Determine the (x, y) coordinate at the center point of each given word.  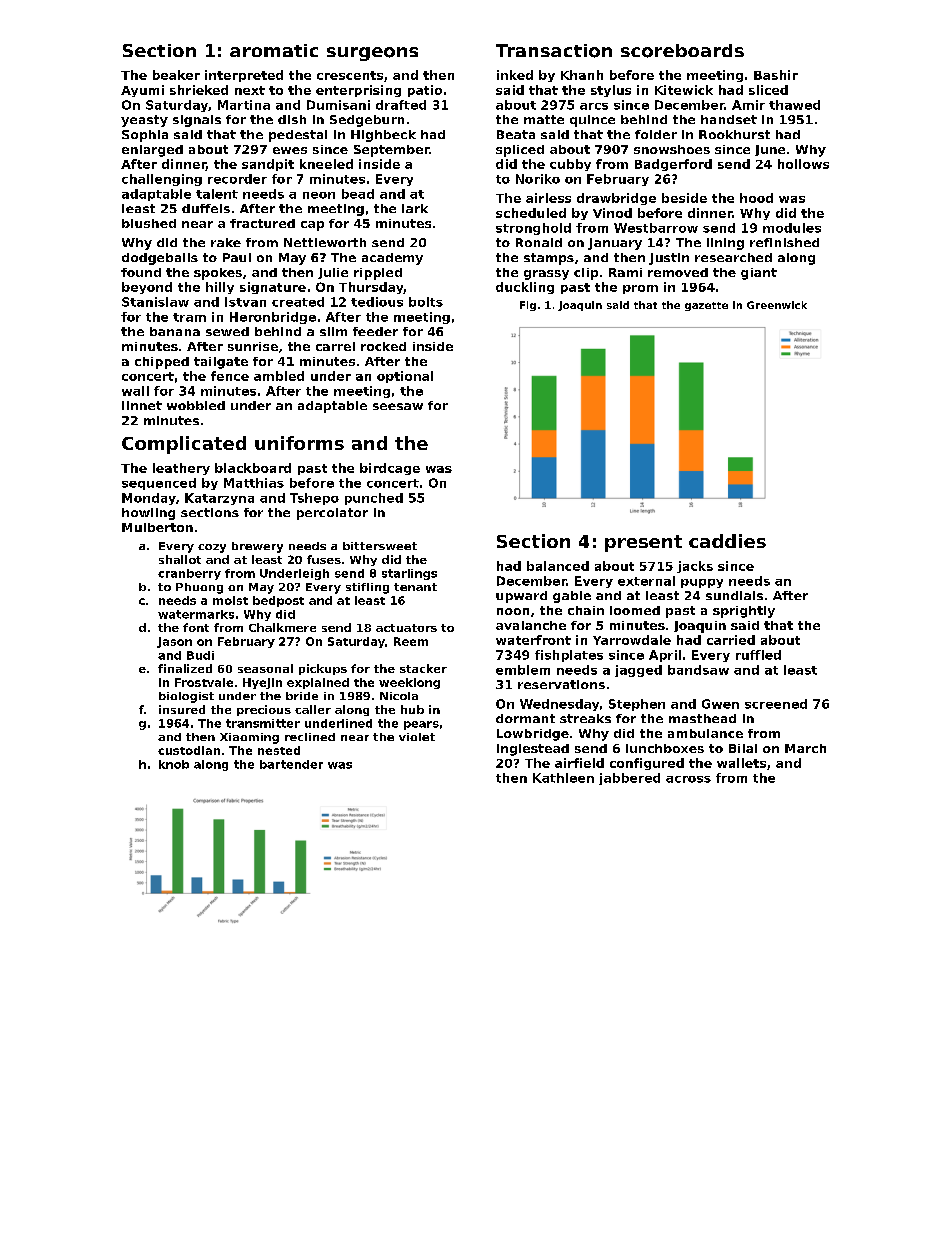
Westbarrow (656, 228)
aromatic (274, 50)
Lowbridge (533, 735)
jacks (695, 567)
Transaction (554, 51)
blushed (149, 223)
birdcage (390, 469)
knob (174, 764)
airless (548, 198)
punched (374, 499)
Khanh (582, 75)
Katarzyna (219, 499)
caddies (727, 541)
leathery (181, 469)
